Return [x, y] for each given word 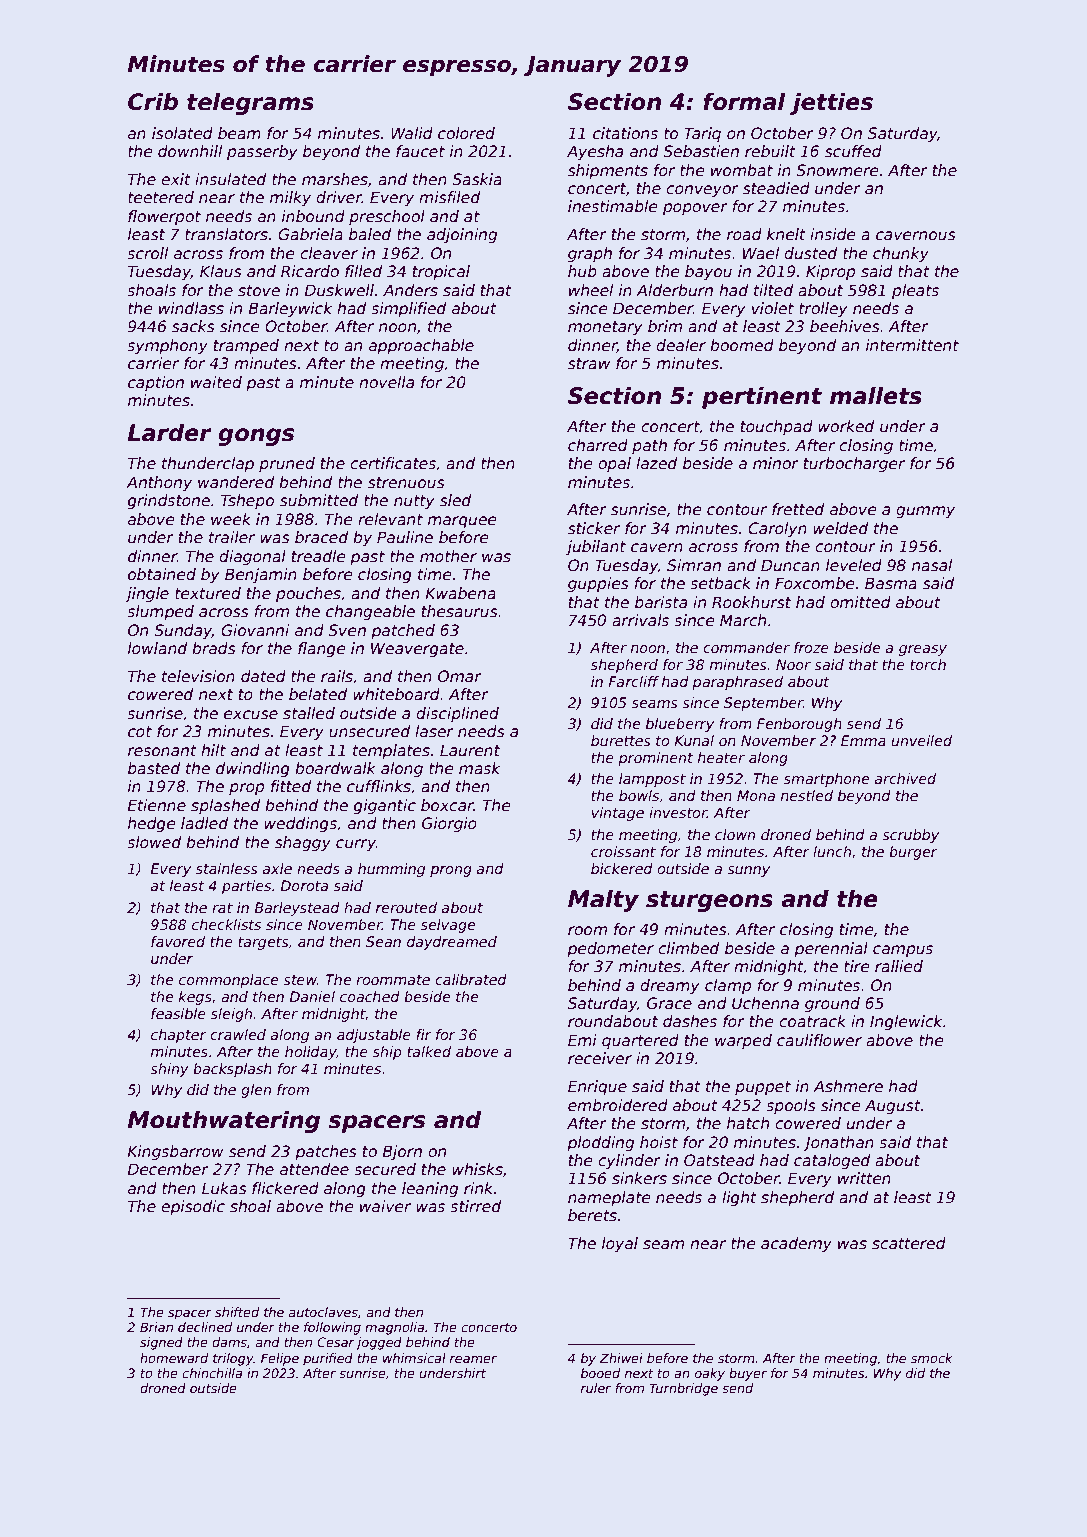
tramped [246, 346]
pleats [915, 291]
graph [590, 254]
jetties [831, 103]
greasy [923, 650]
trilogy [233, 1359]
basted [154, 768]
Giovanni [255, 630]
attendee [314, 1169]
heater [721, 757]
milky [290, 198]
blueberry [680, 725]
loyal [620, 1244]
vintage [617, 814]
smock [932, 1358]
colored [466, 133]
